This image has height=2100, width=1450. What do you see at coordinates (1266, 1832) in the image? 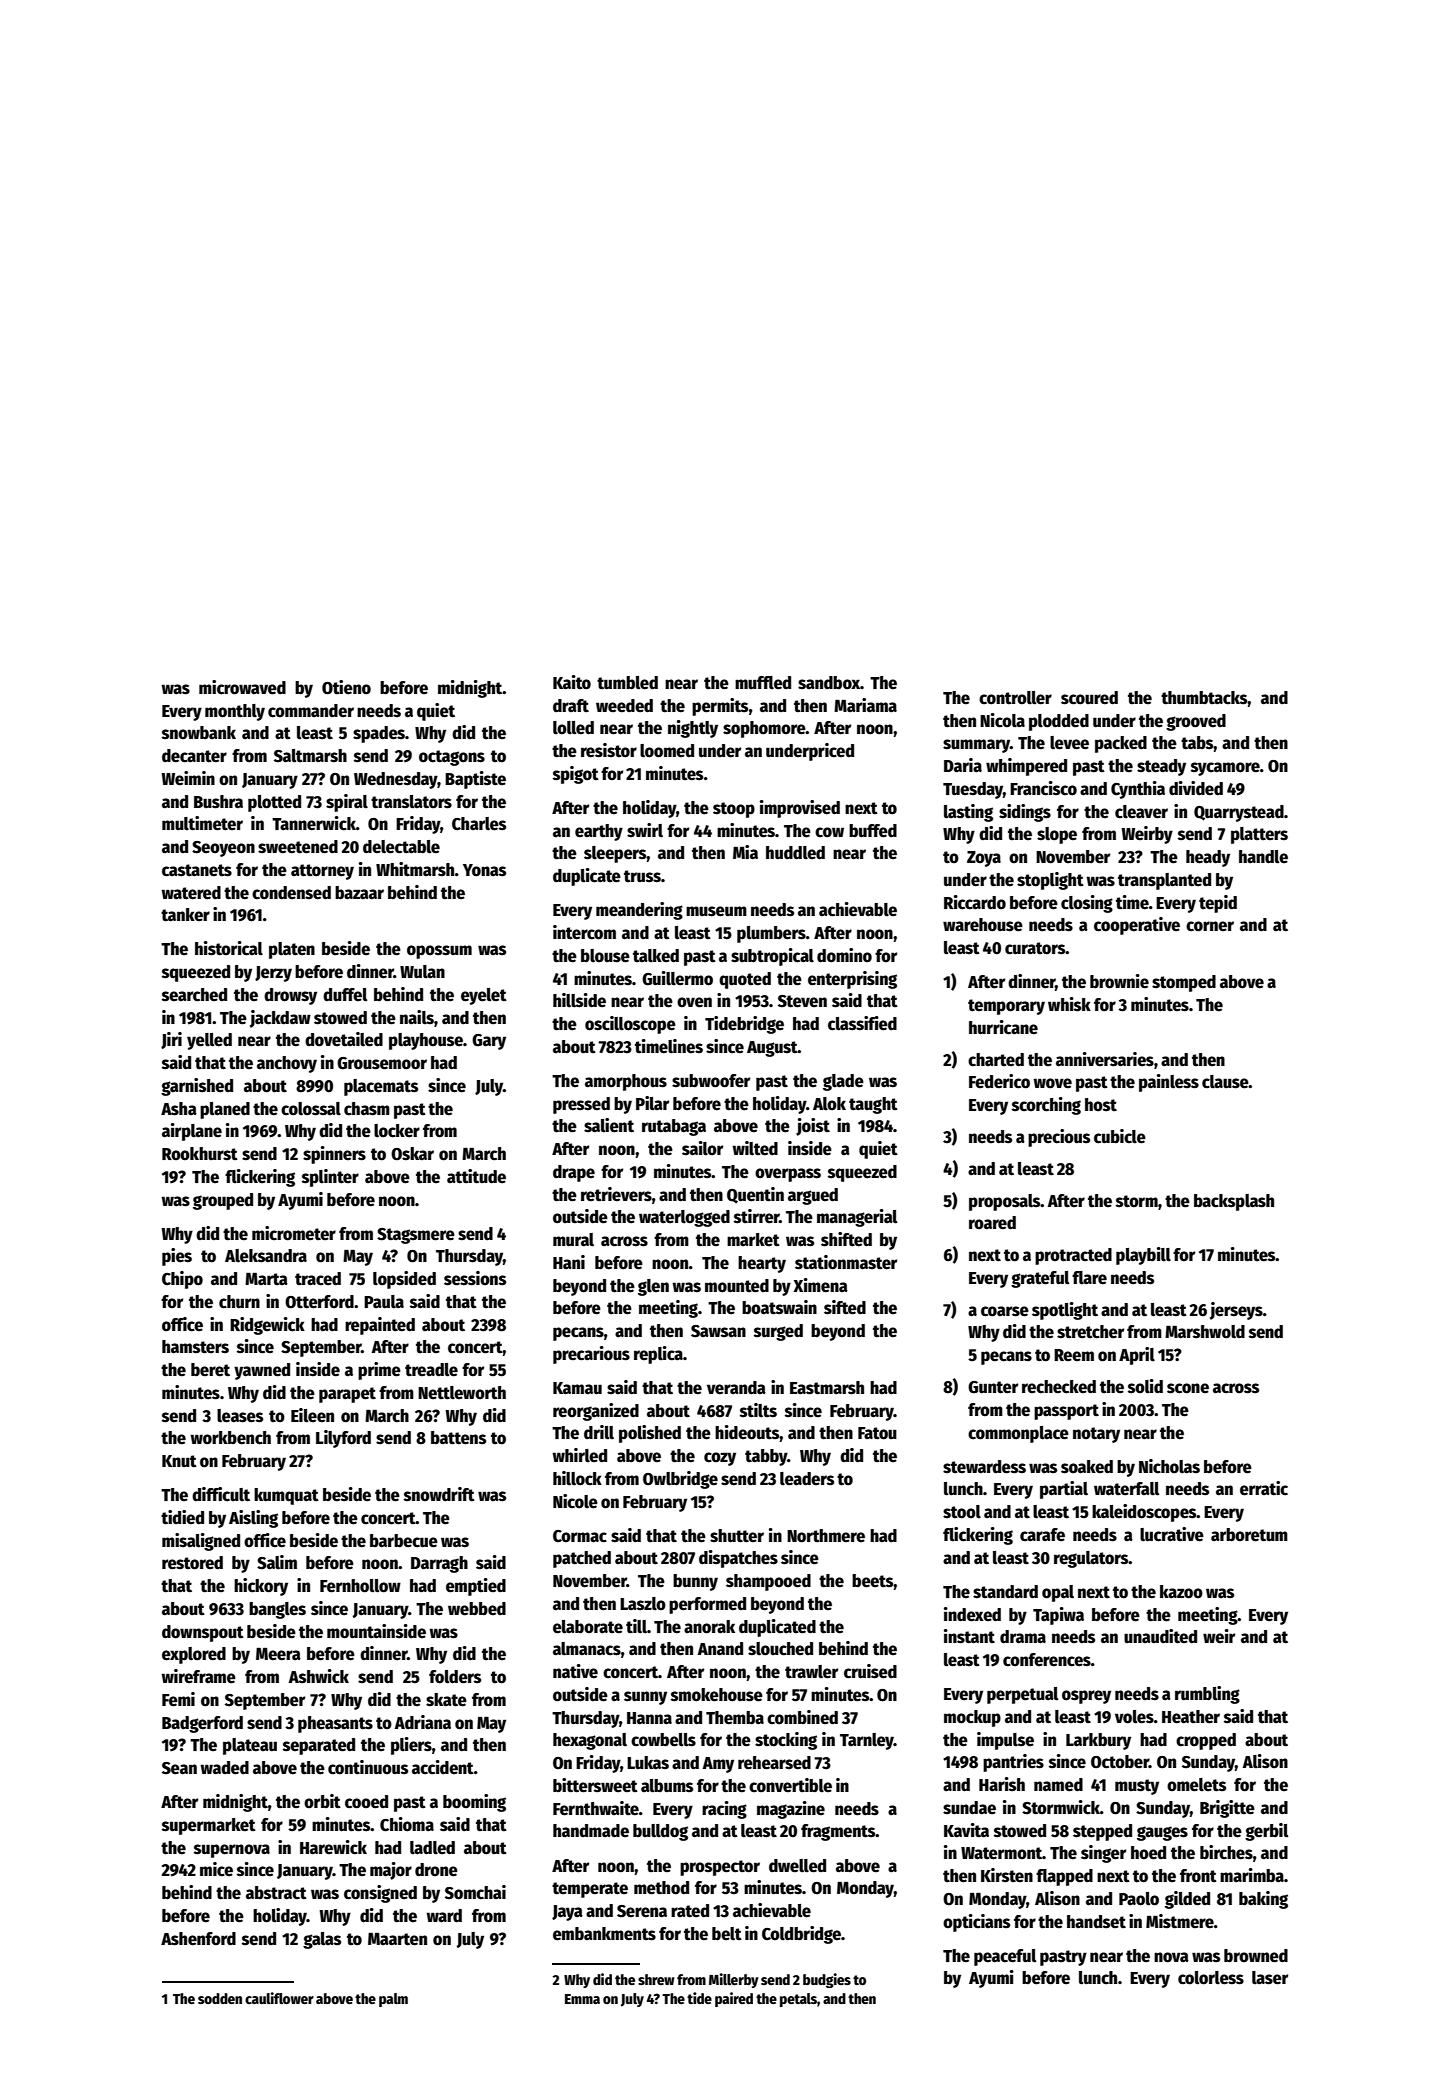
I see `gerbil` at bounding box center [1266, 1832].
